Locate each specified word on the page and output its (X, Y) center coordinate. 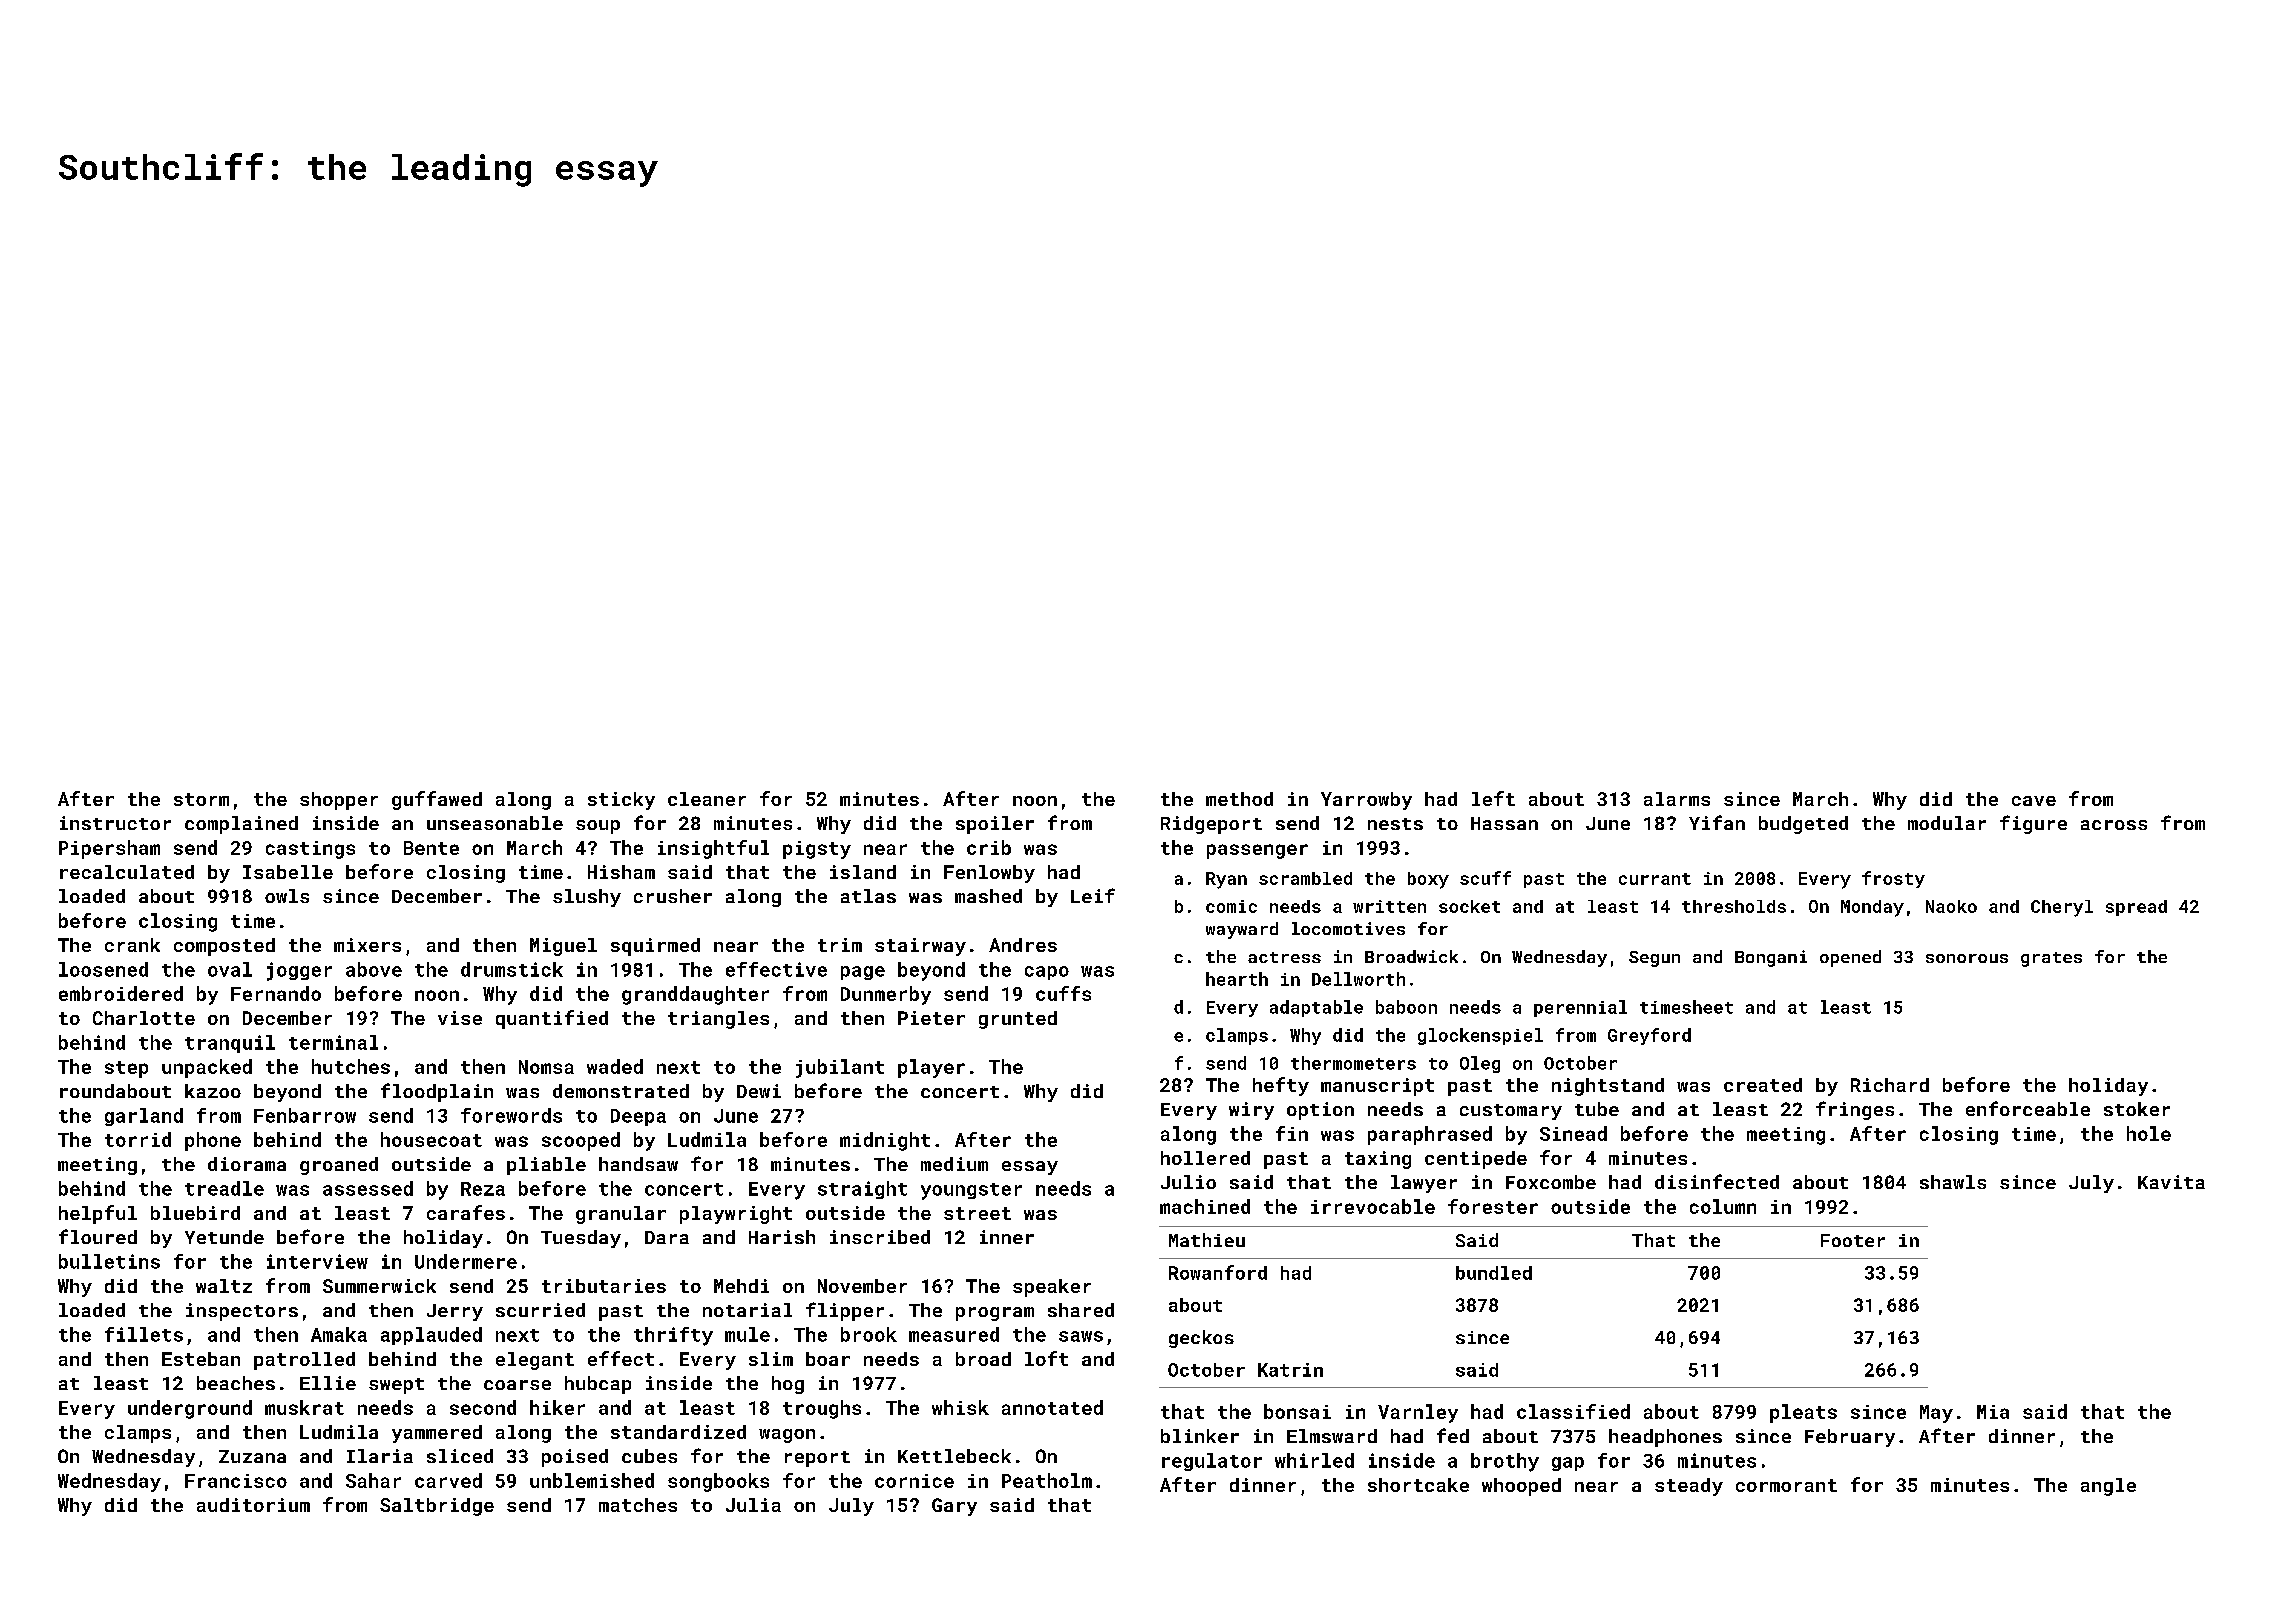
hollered (1205, 1158)
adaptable (1316, 1008)
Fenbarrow (305, 1115)
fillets (144, 1334)
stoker (2137, 1109)
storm (201, 799)
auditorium (253, 1505)
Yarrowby (1366, 801)
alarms (1677, 799)
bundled (1494, 1273)
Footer (1853, 1240)
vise (460, 1018)
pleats (1803, 1413)
